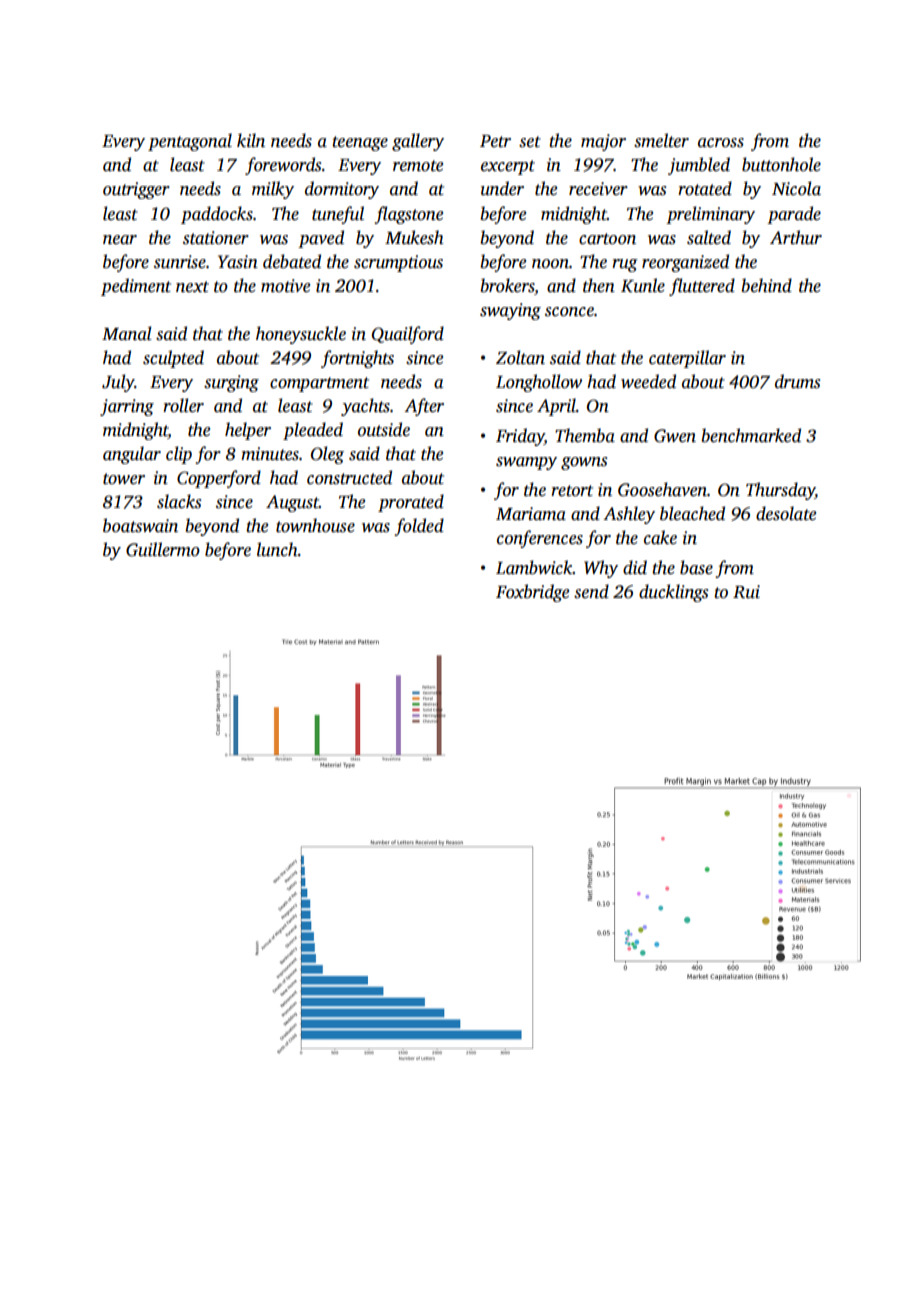  I want to click on Themba, so click(585, 435).
